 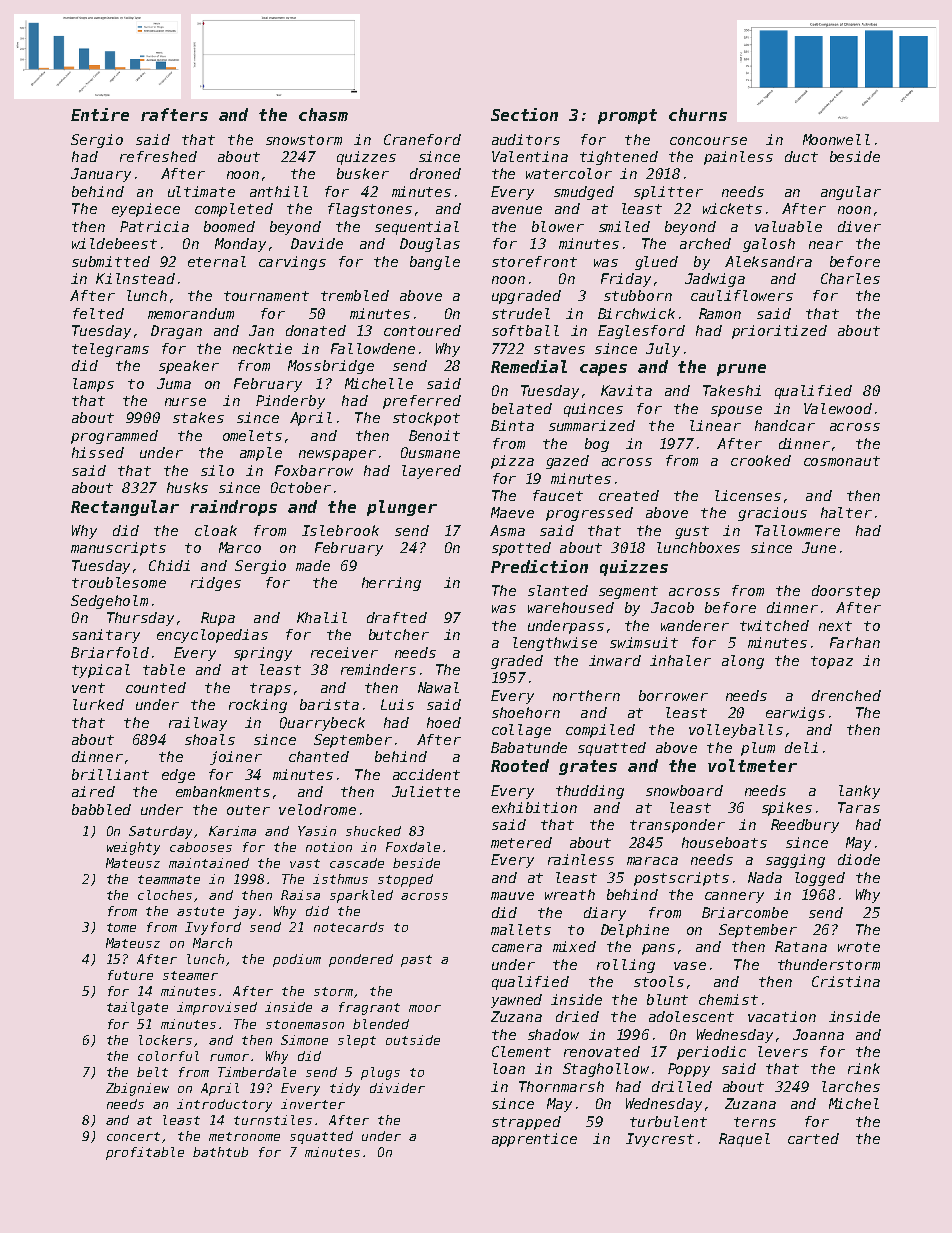 I want to click on belt, so click(x=152, y=1072).
